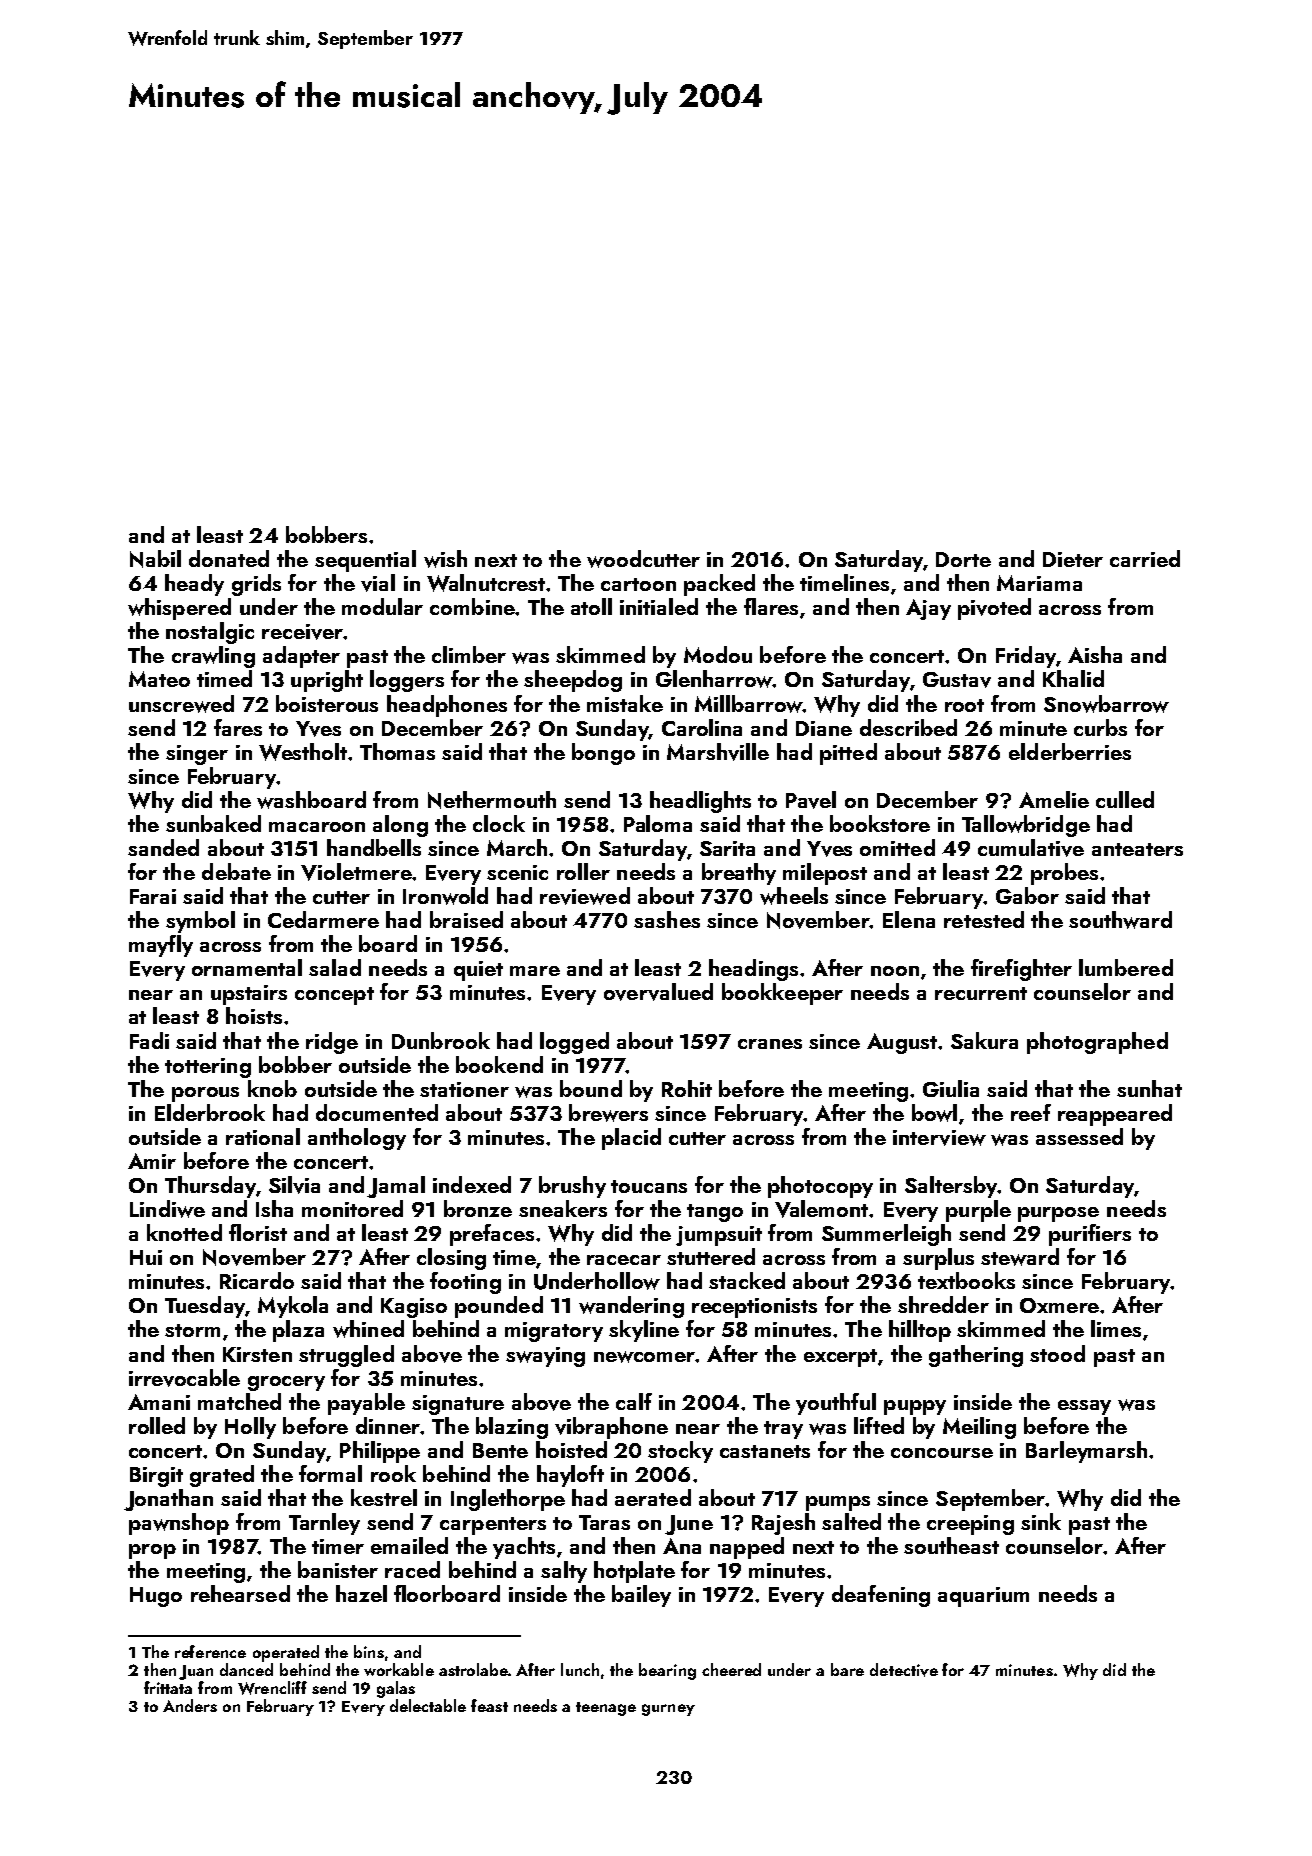 This document has width=1312, height=1856. I want to click on Fadi, so click(149, 1040).
